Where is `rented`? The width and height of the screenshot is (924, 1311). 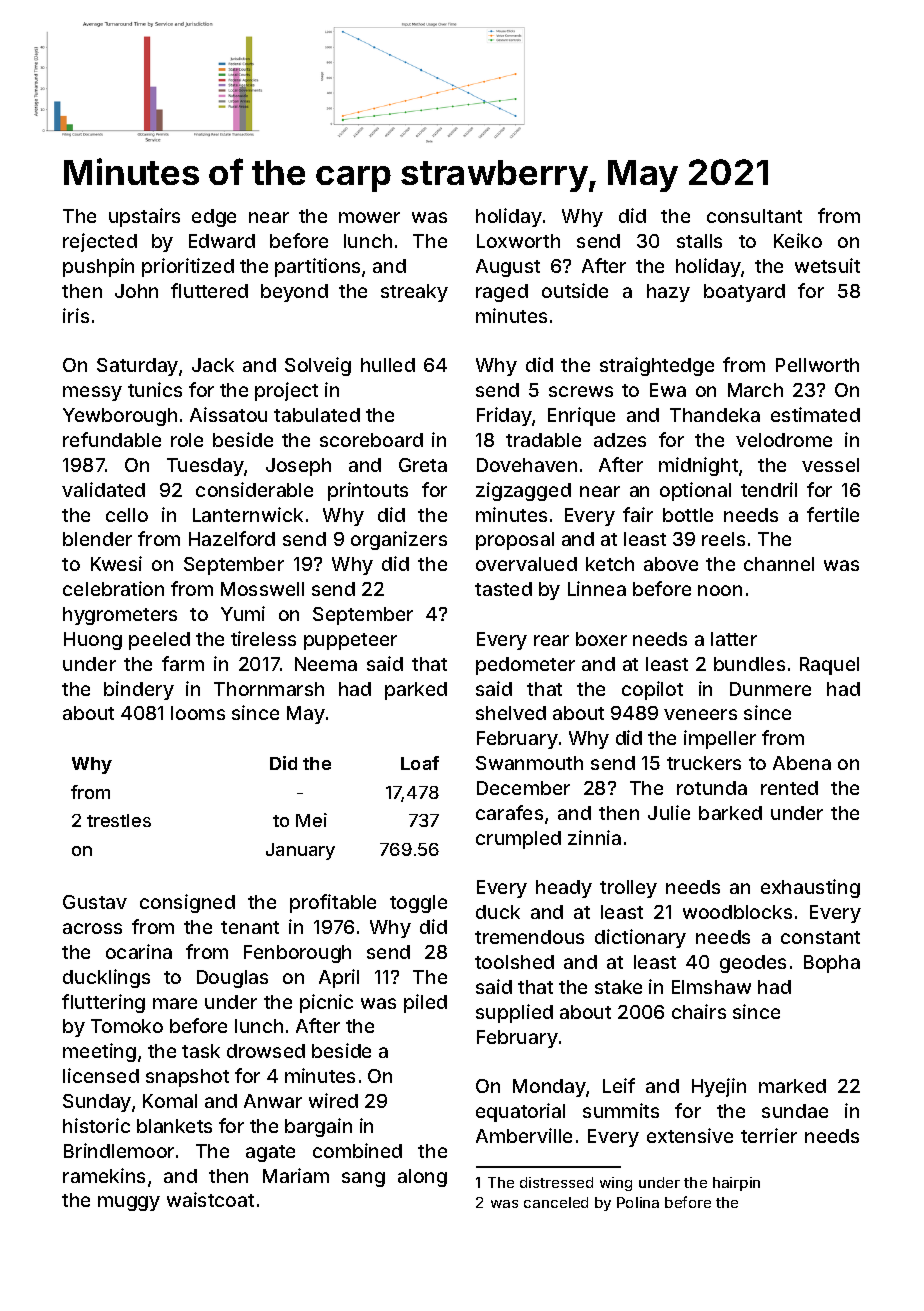
rented is located at coordinates (789, 788).
